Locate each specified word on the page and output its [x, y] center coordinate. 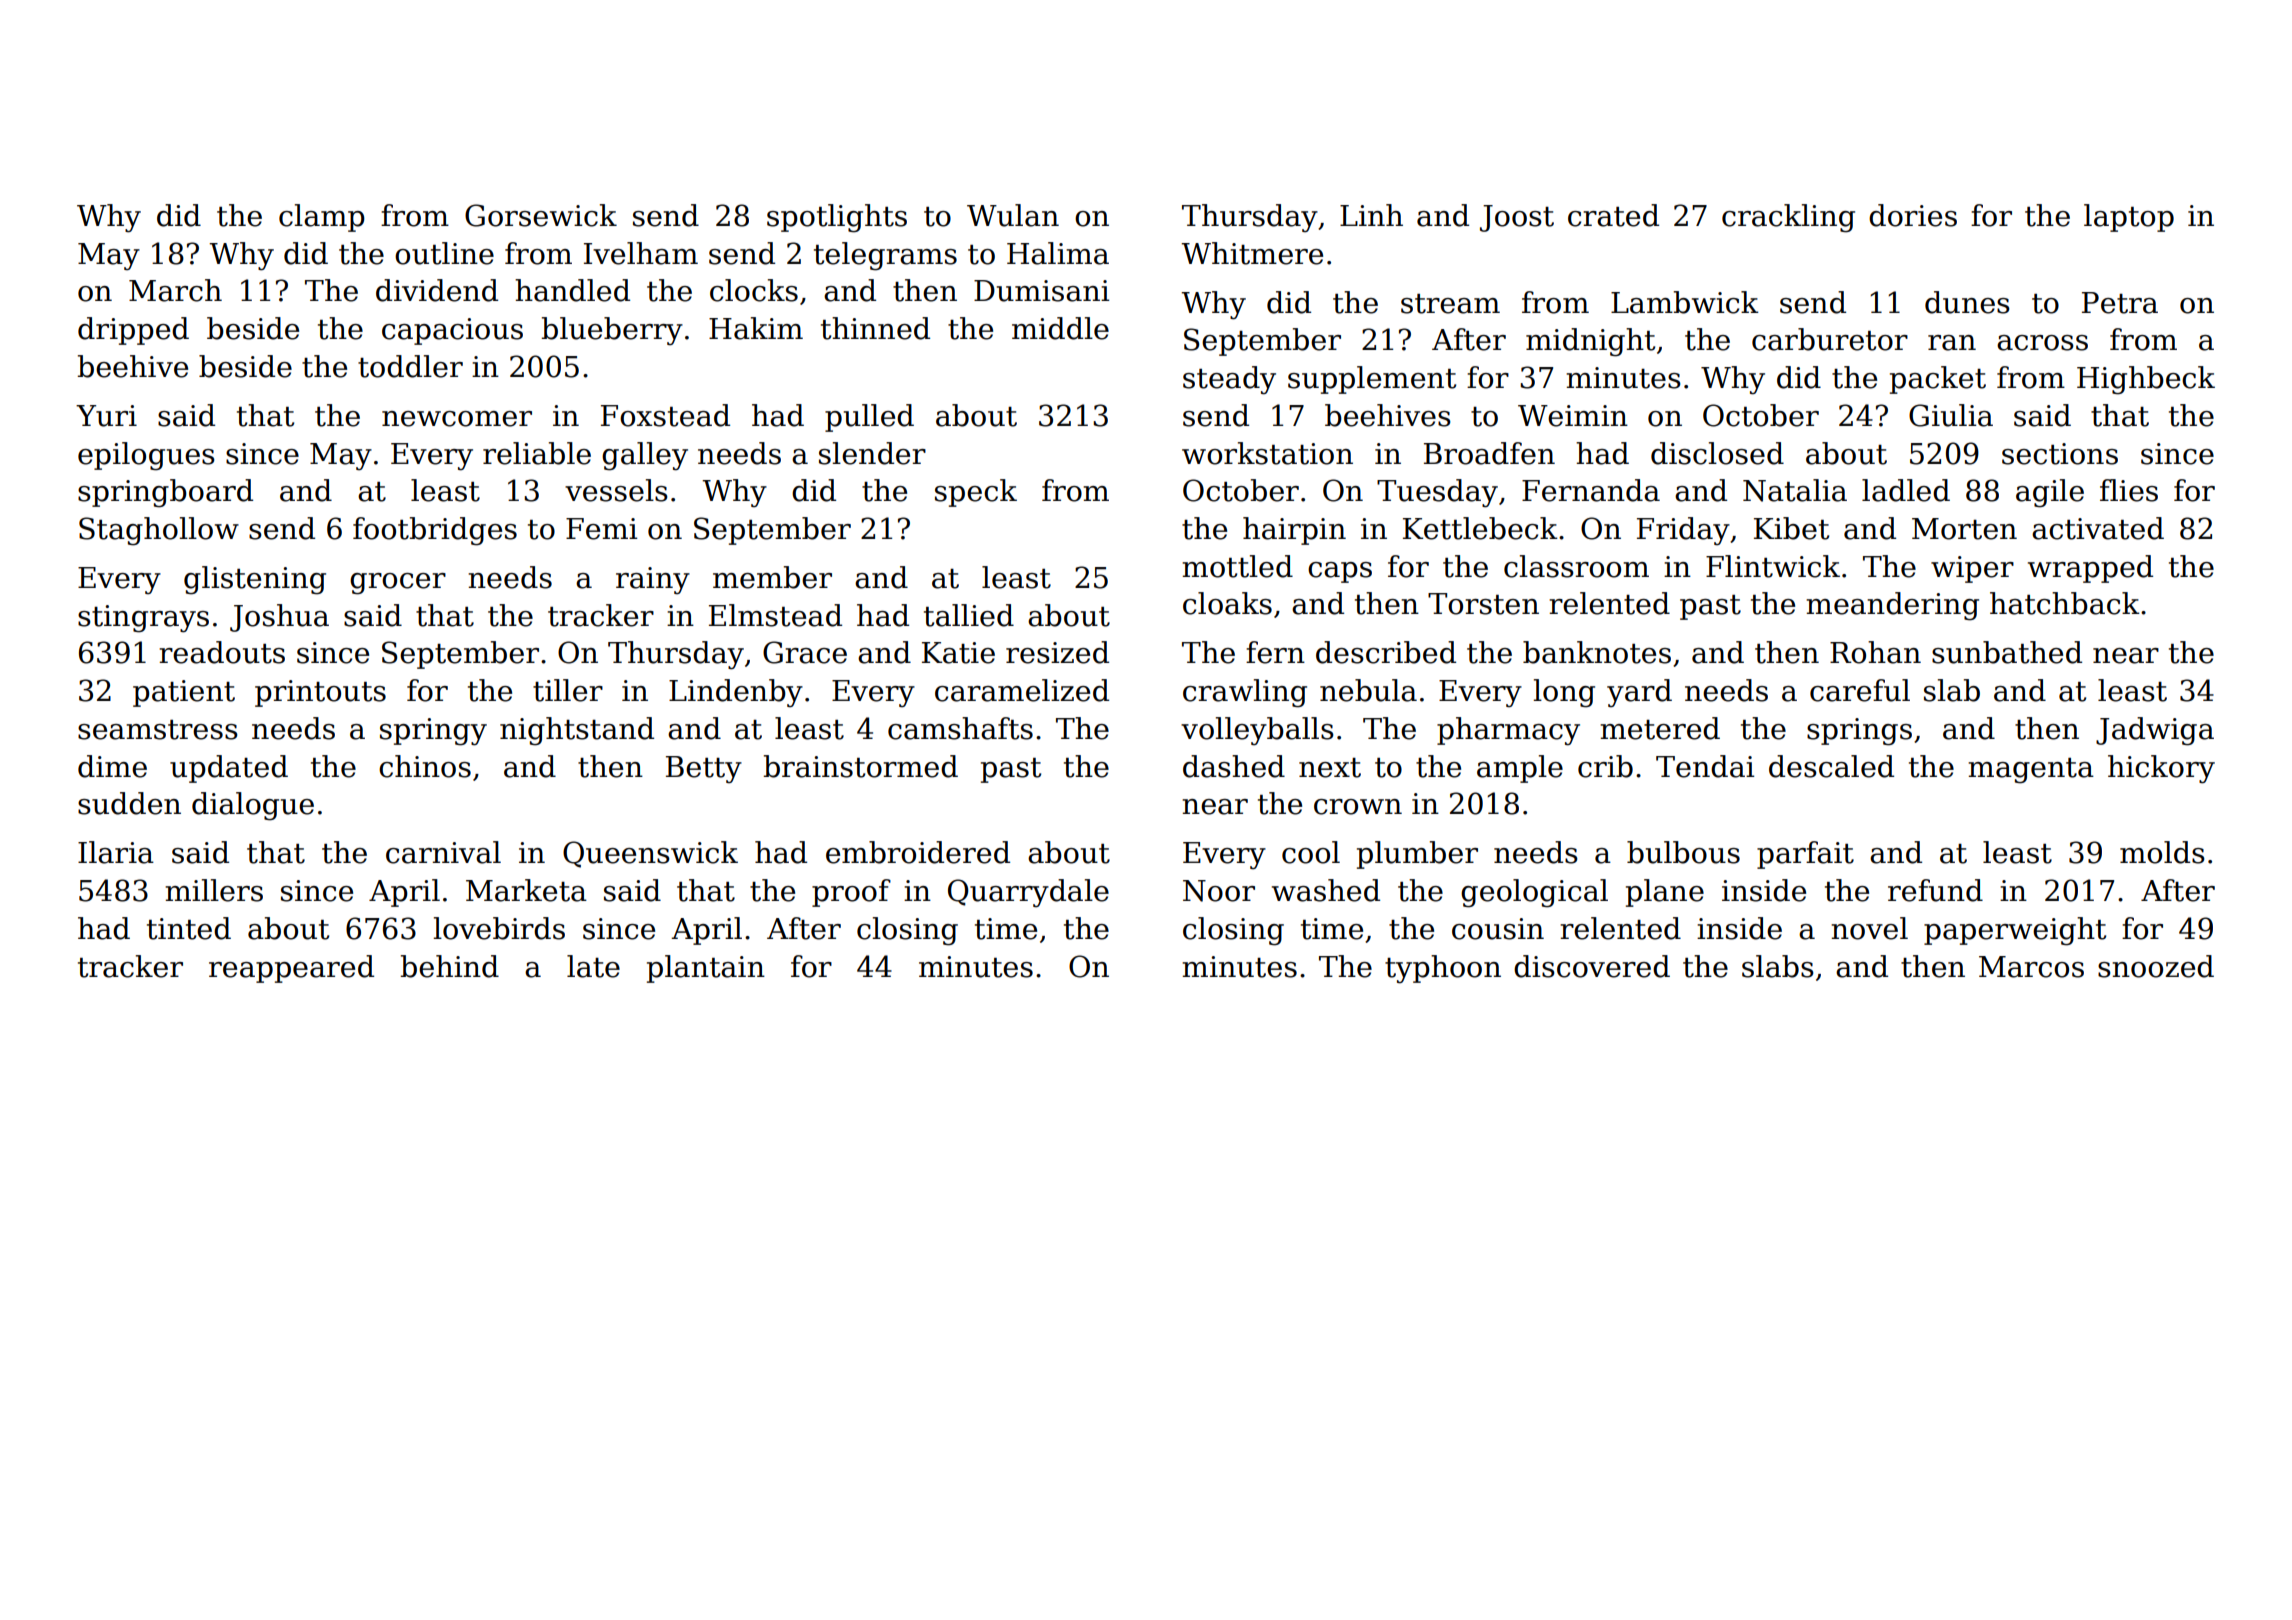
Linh [1371, 215]
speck [976, 493]
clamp [322, 218]
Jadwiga [2155, 731]
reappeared [291, 969]
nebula [1368, 690]
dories [1913, 215]
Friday [1683, 531]
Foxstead [665, 415]
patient [184, 693]
